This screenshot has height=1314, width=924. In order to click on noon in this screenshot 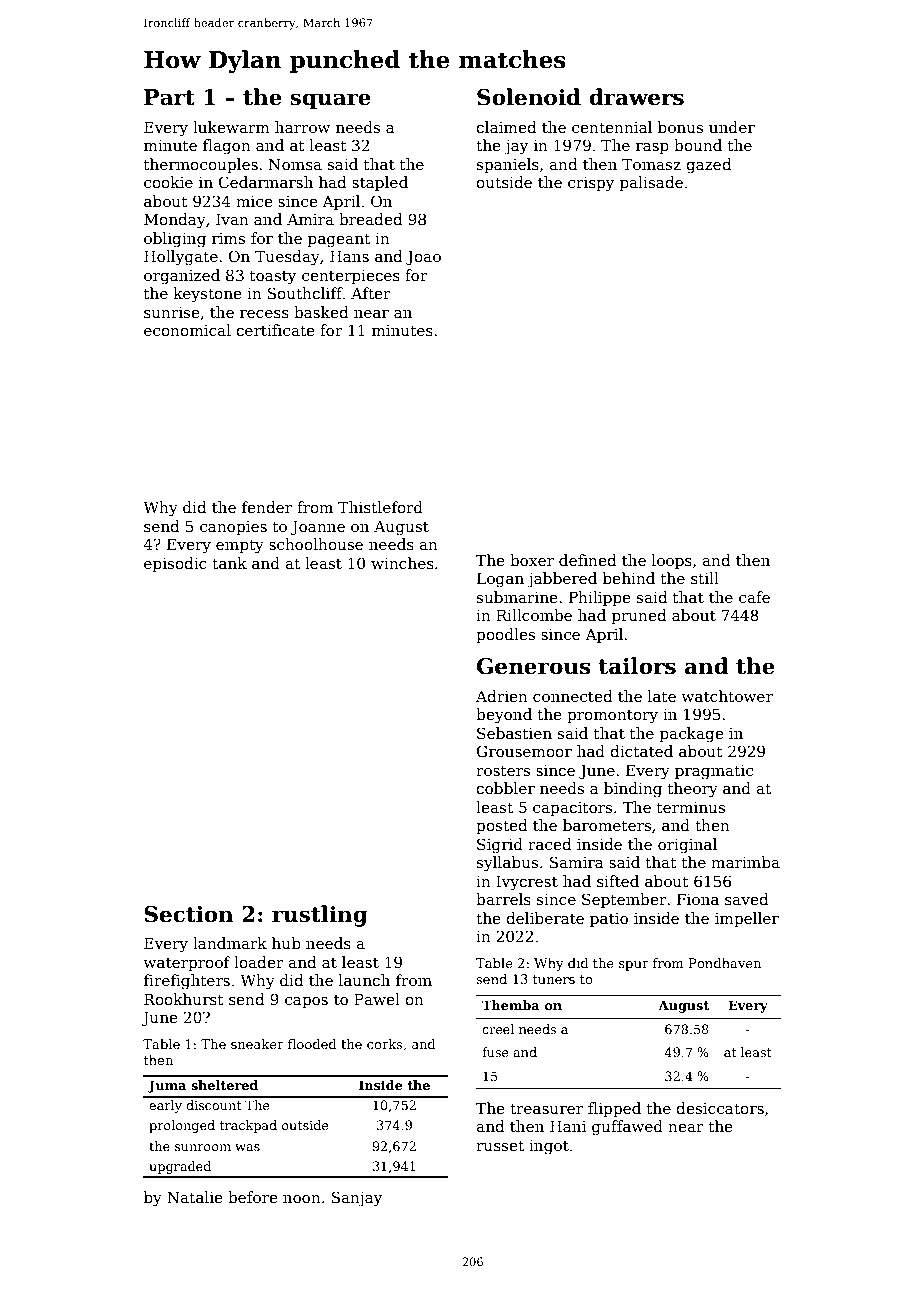, I will do `click(302, 1199)`.
